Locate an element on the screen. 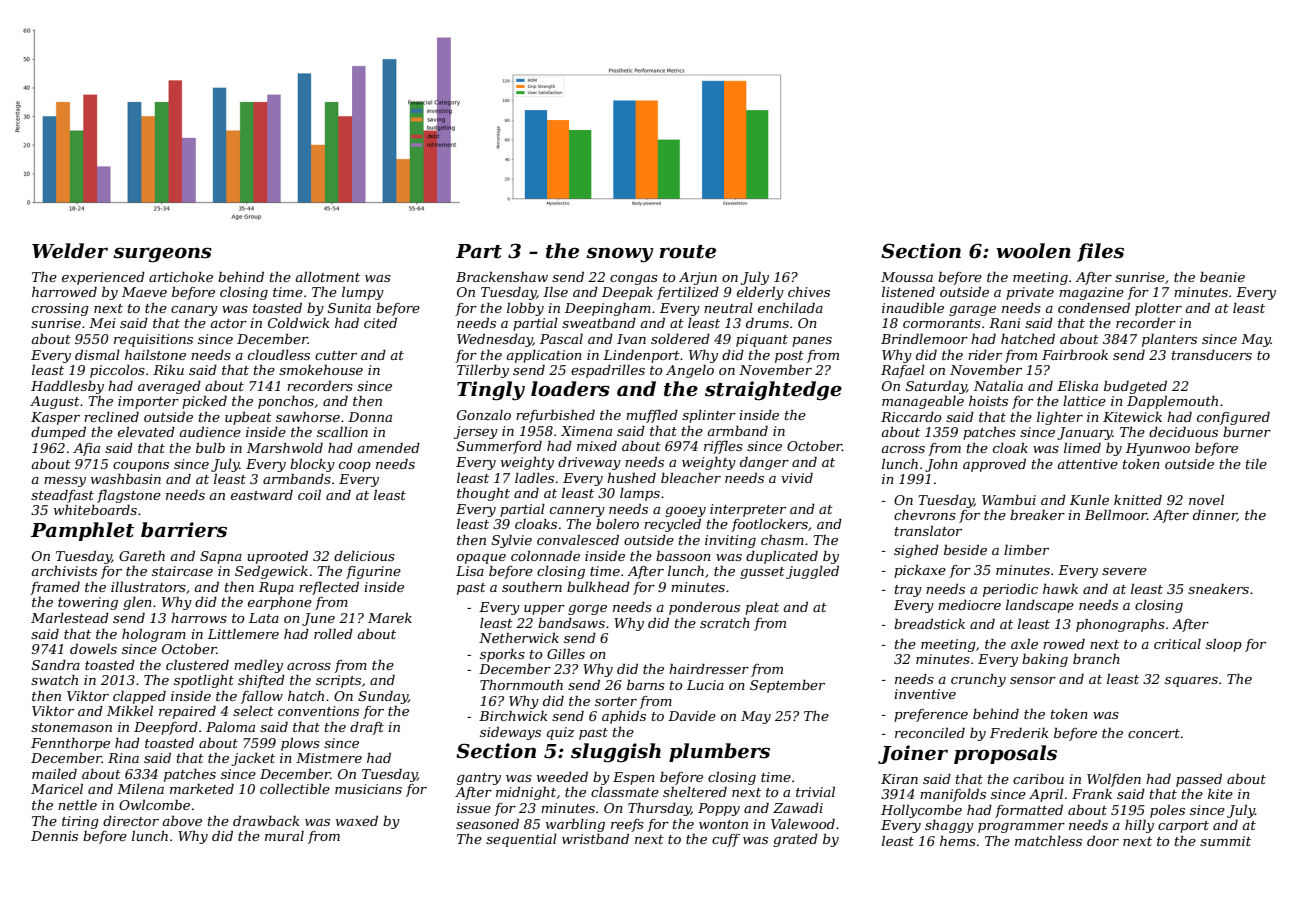 The width and height of the screenshot is (1308, 924). door is located at coordinates (1103, 841).
